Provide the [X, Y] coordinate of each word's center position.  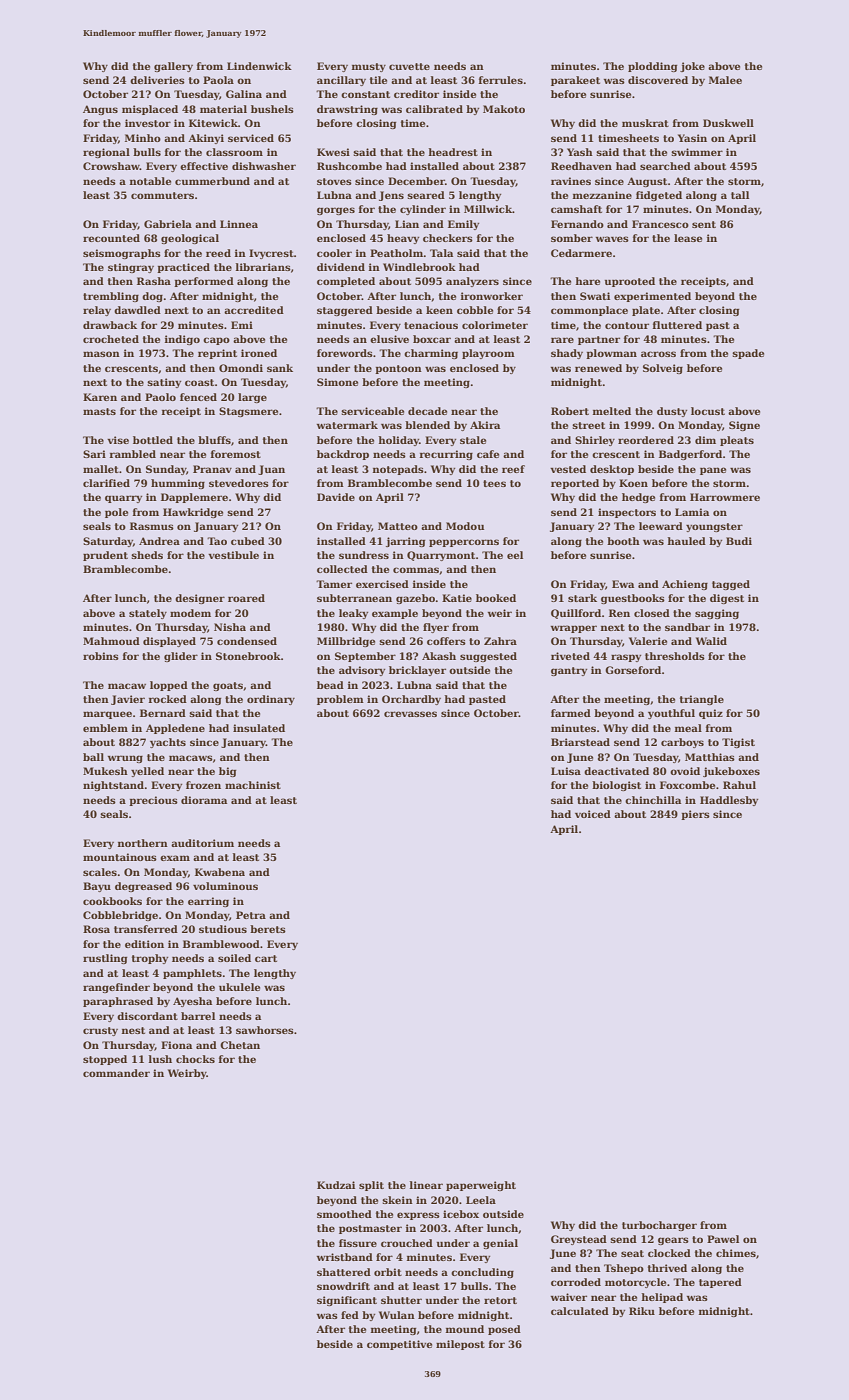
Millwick [488, 209]
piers [695, 815]
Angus [100, 110]
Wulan [397, 1315]
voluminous [225, 886]
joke [692, 67]
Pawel [723, 1239]
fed [350, 1315]
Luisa [566, 771]
